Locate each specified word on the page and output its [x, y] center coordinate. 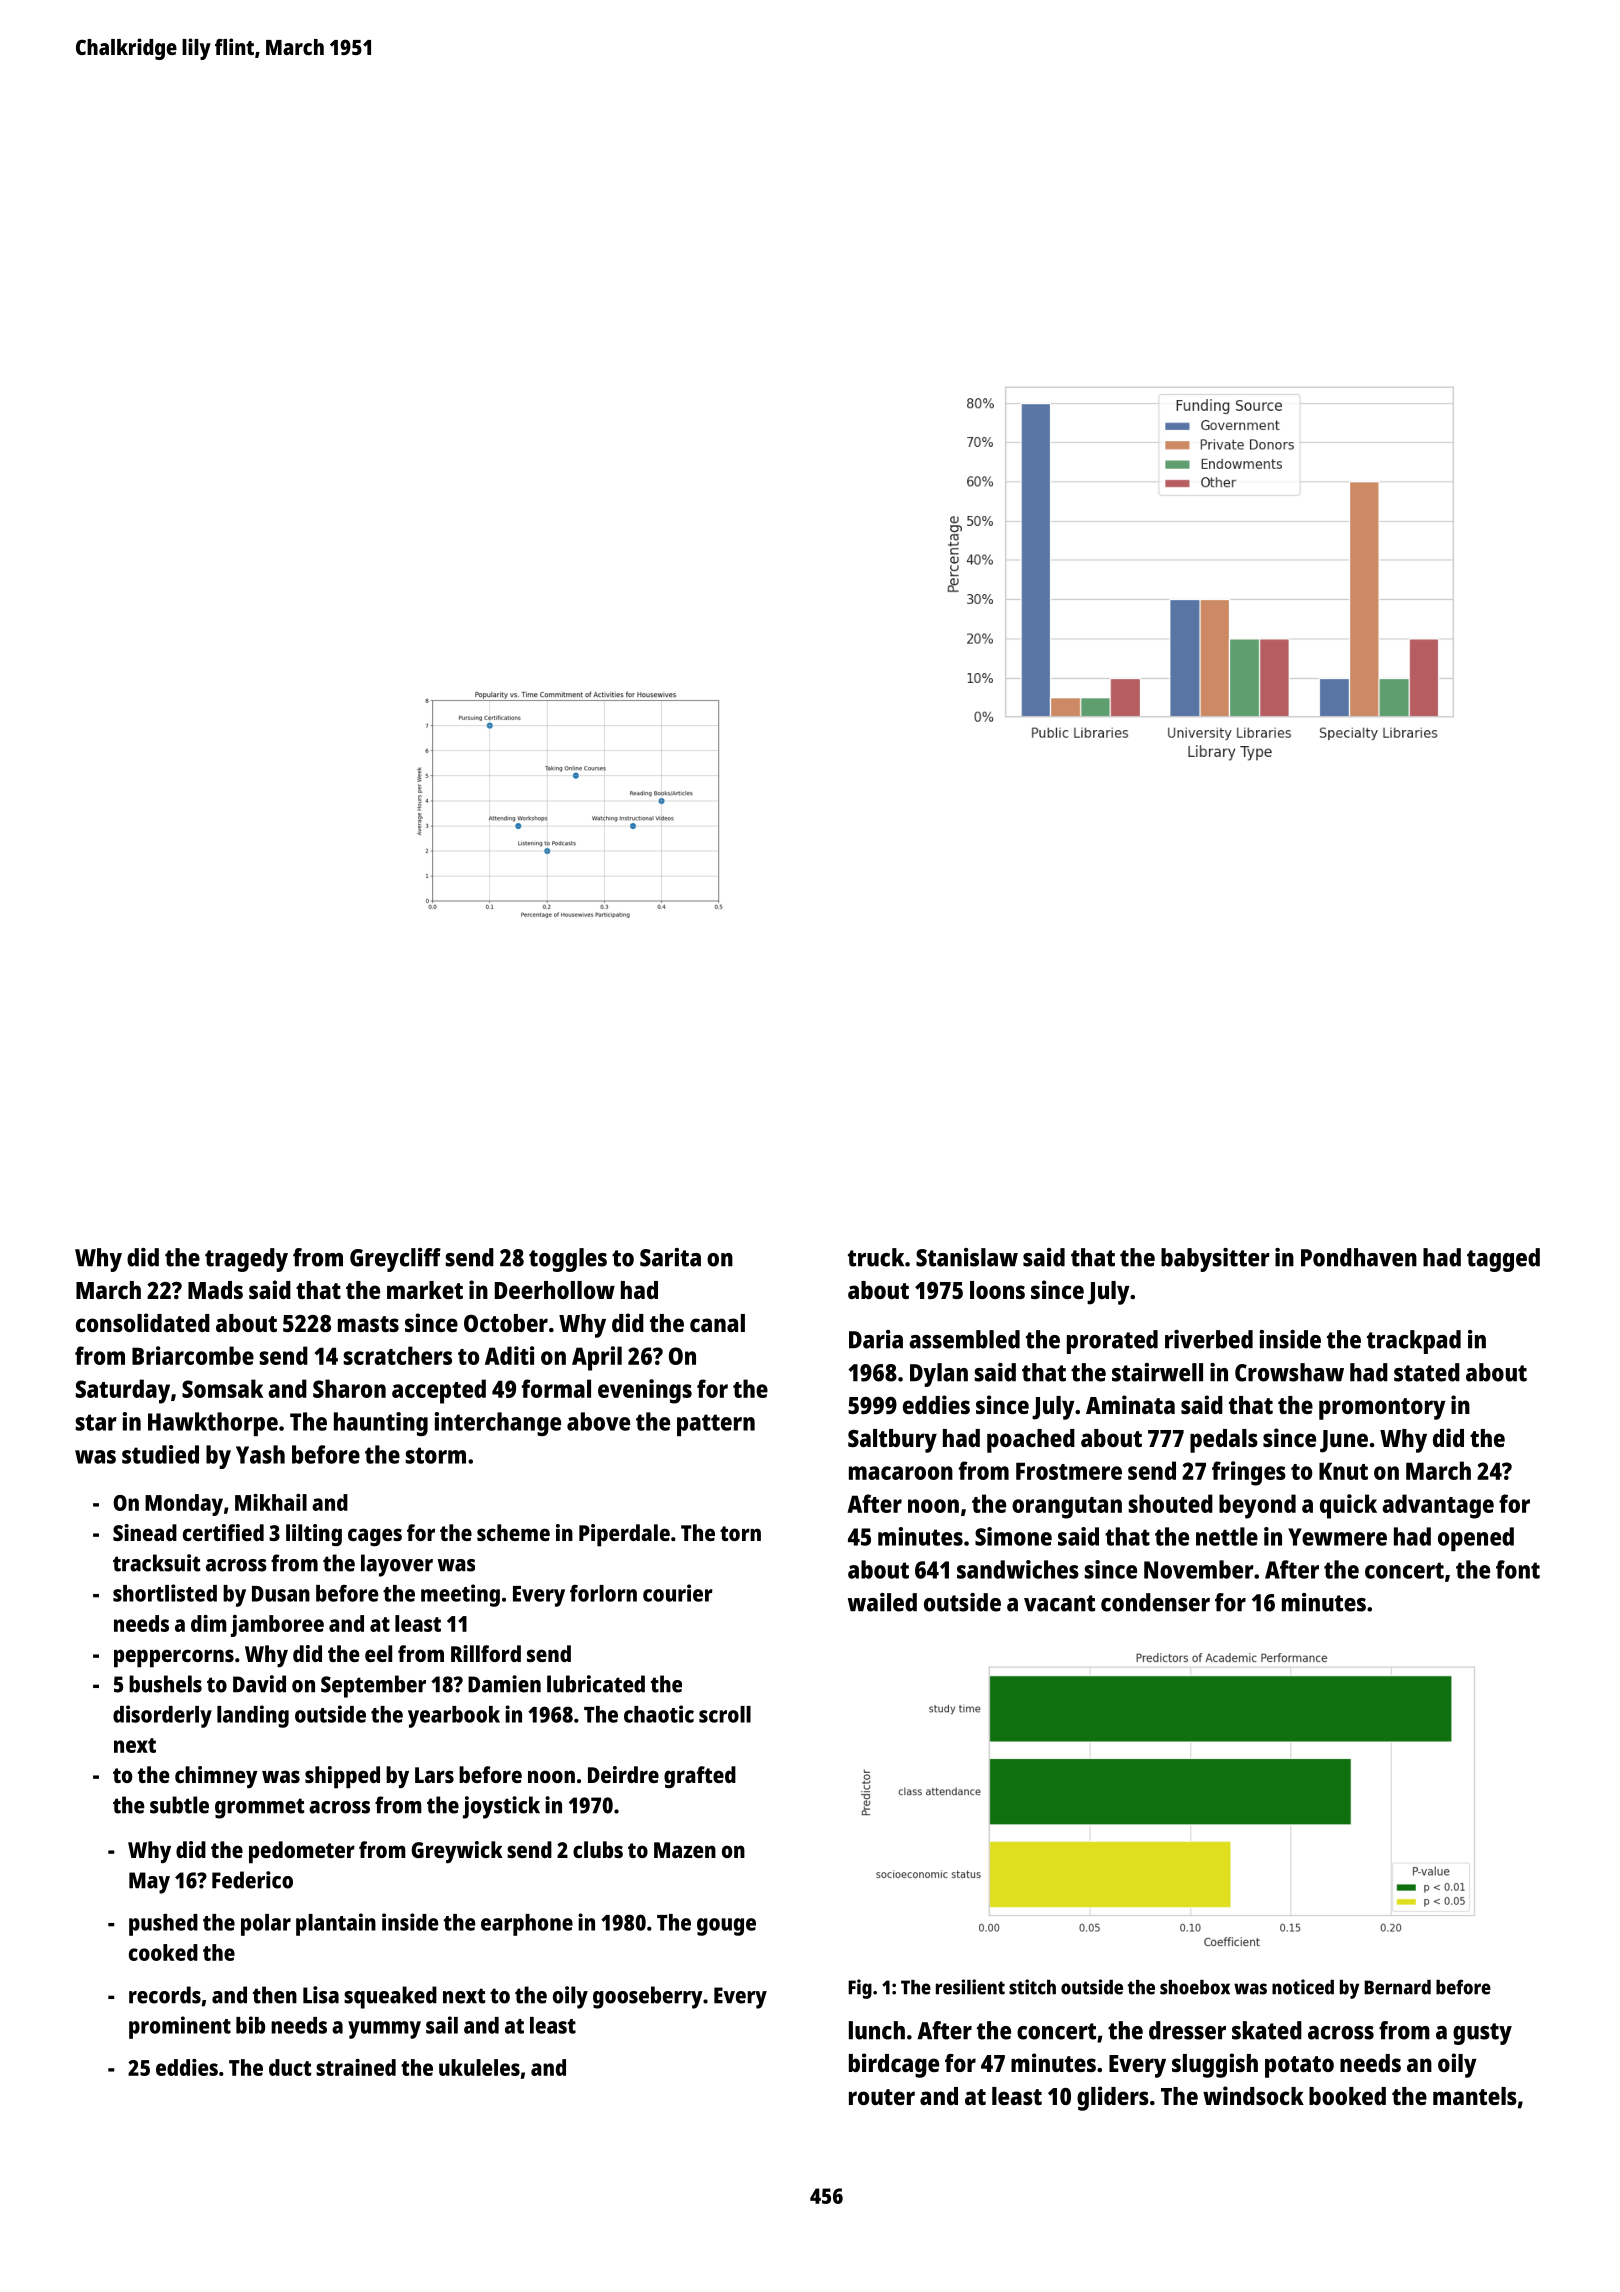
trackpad [1414, 1342]
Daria [876, 1339]
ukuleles [479, 2067]
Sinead [145, 1532]
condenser [1155, 1602]
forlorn [603, 1593]
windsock [1253, 2095]
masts [368, 1324]
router [882, 2097]
